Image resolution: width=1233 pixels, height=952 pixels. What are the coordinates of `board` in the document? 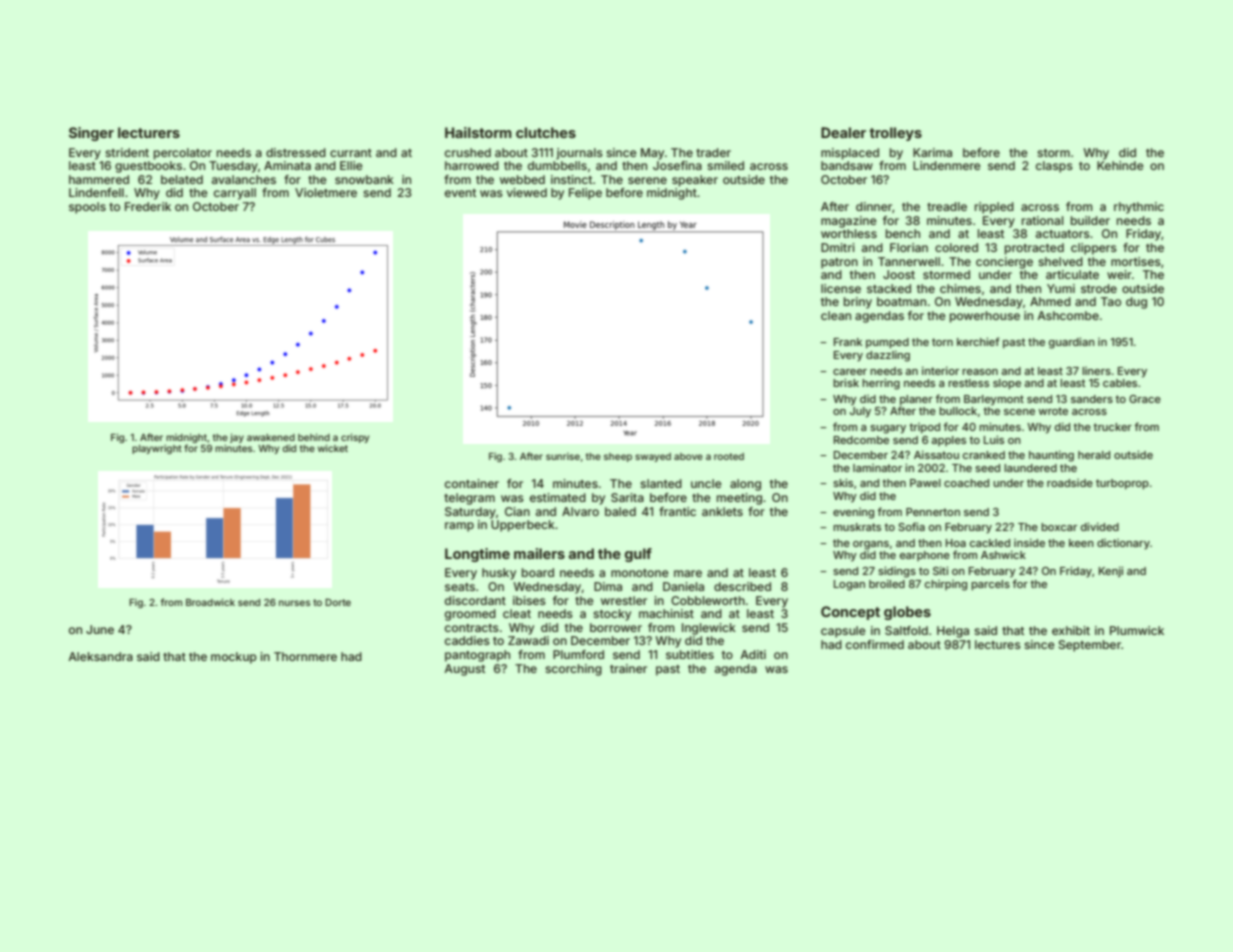 It's located at (538, 572).
